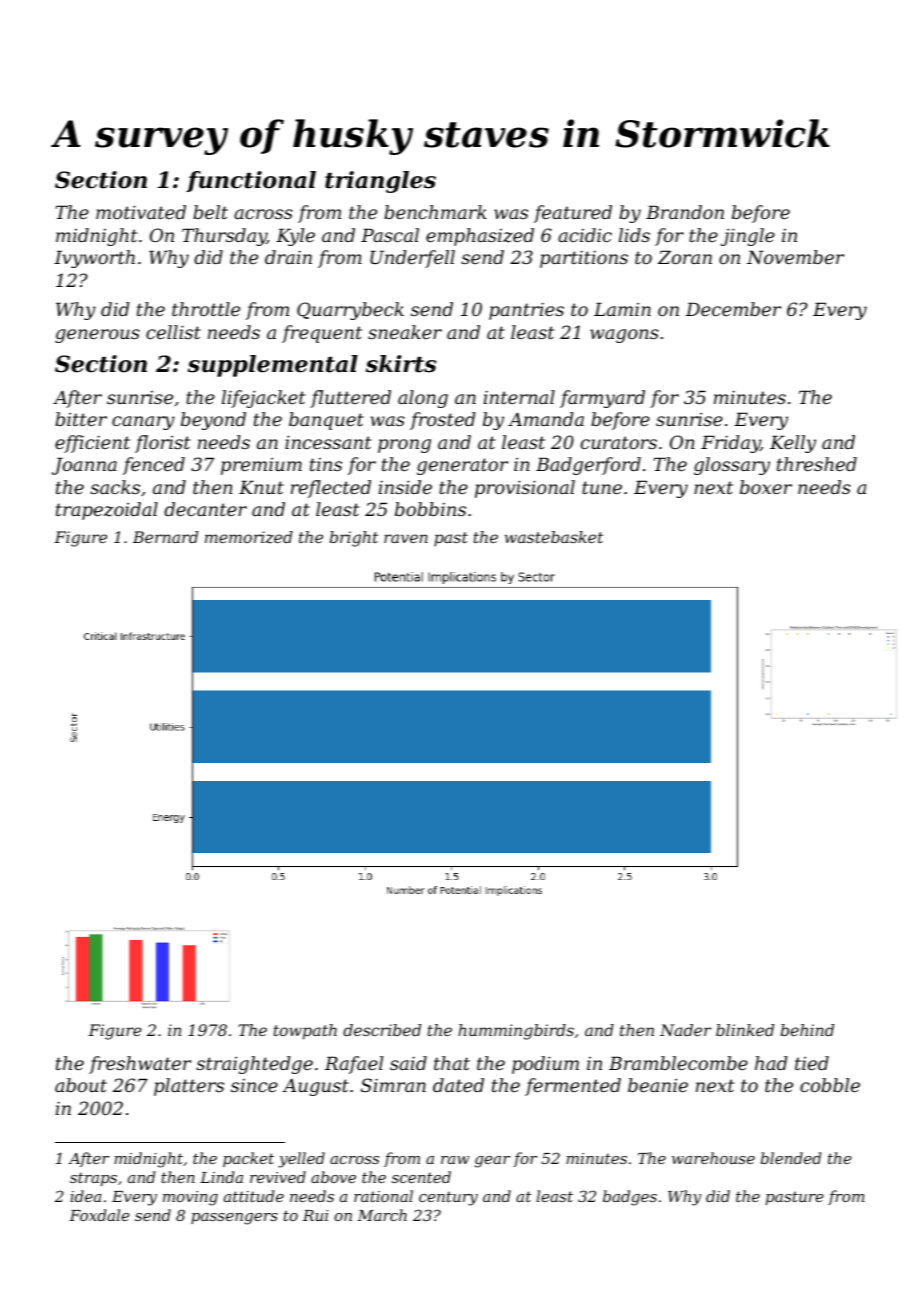 Image resolution: width=924 pixels, height=1311 pixels. I want to click on motivated, so click(141, 212).
